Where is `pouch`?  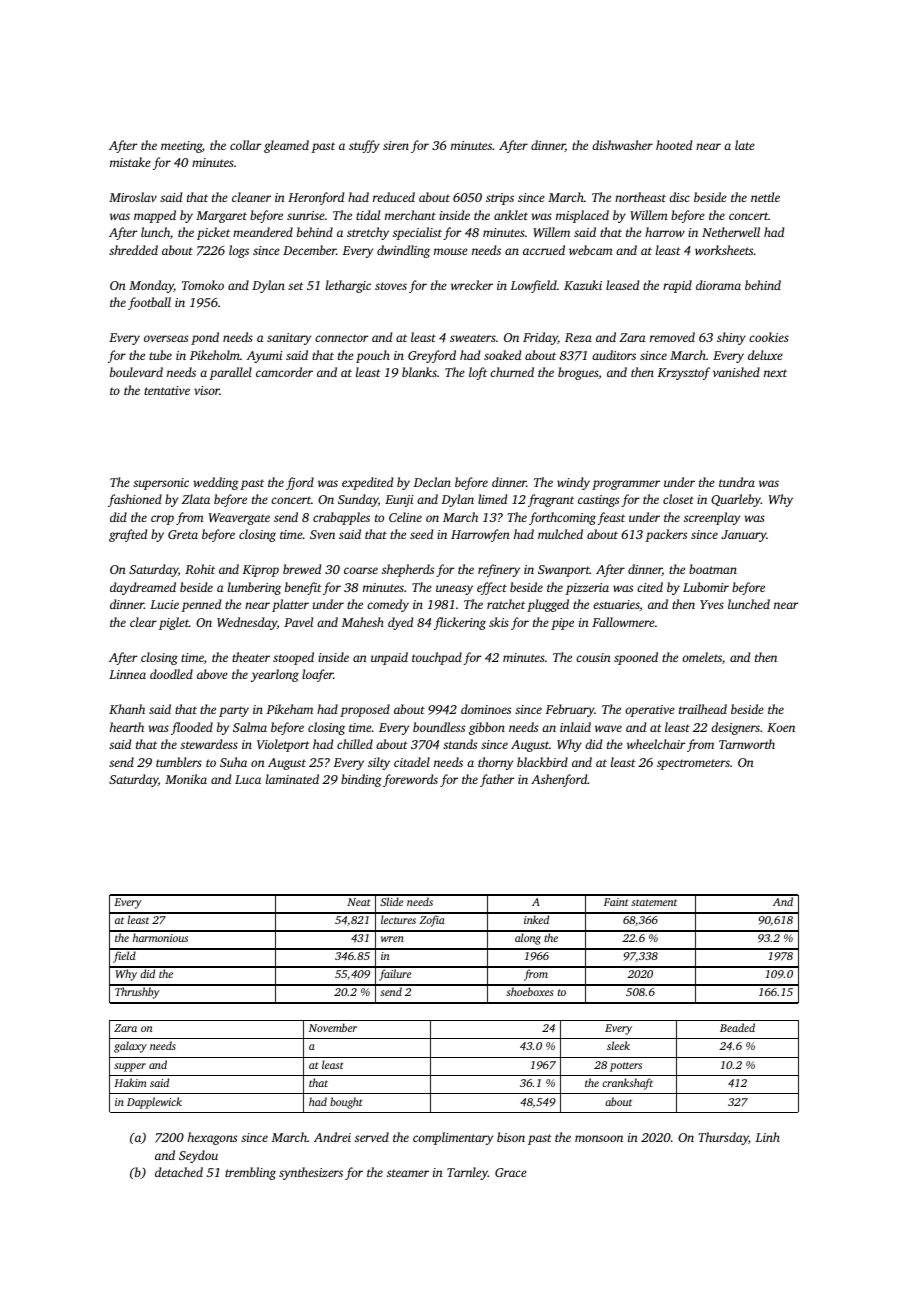 pouch is located at coordinates (373, 356).
